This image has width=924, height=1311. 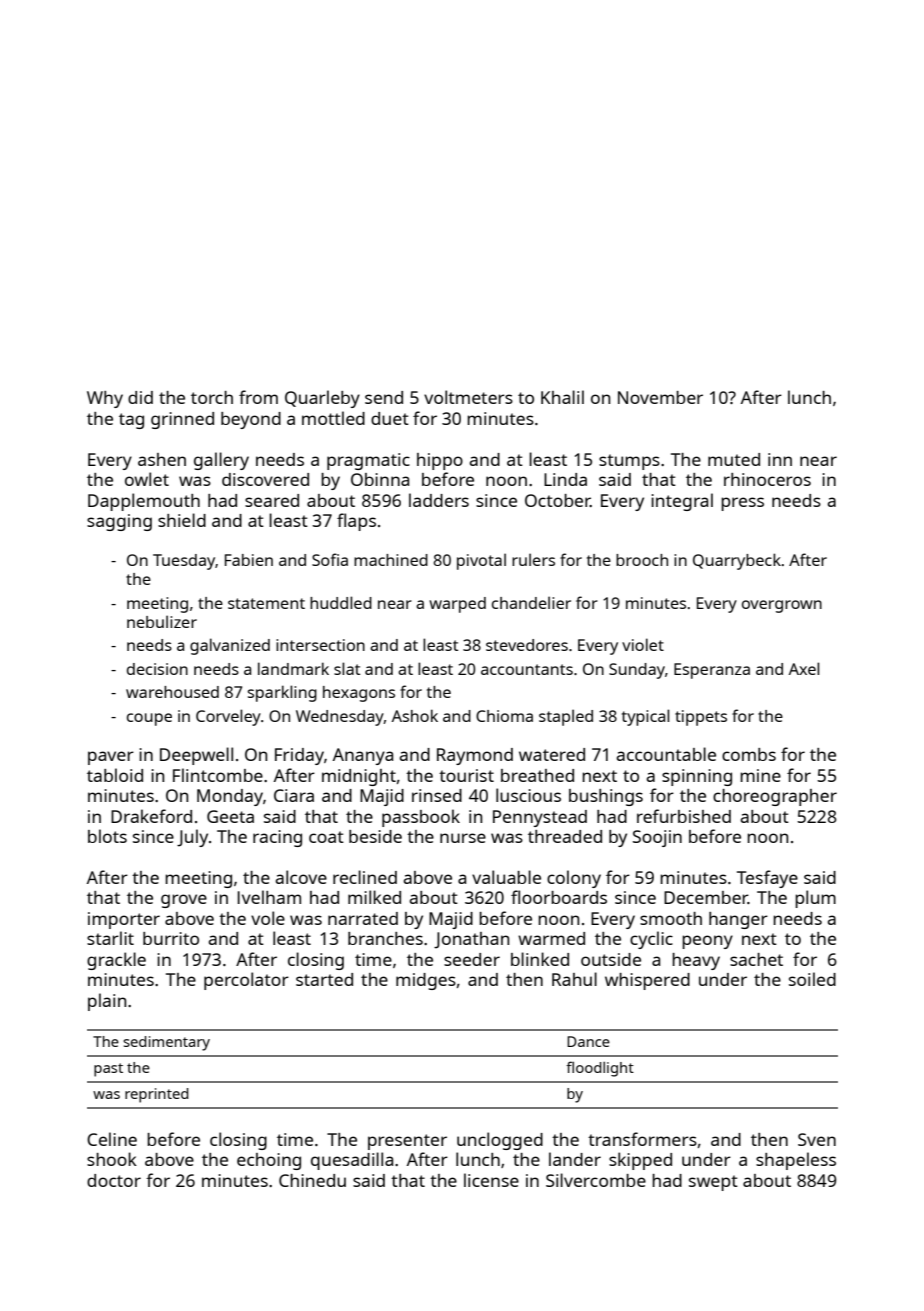 I want to click on Tuesday, so click(x=184, y=562).
